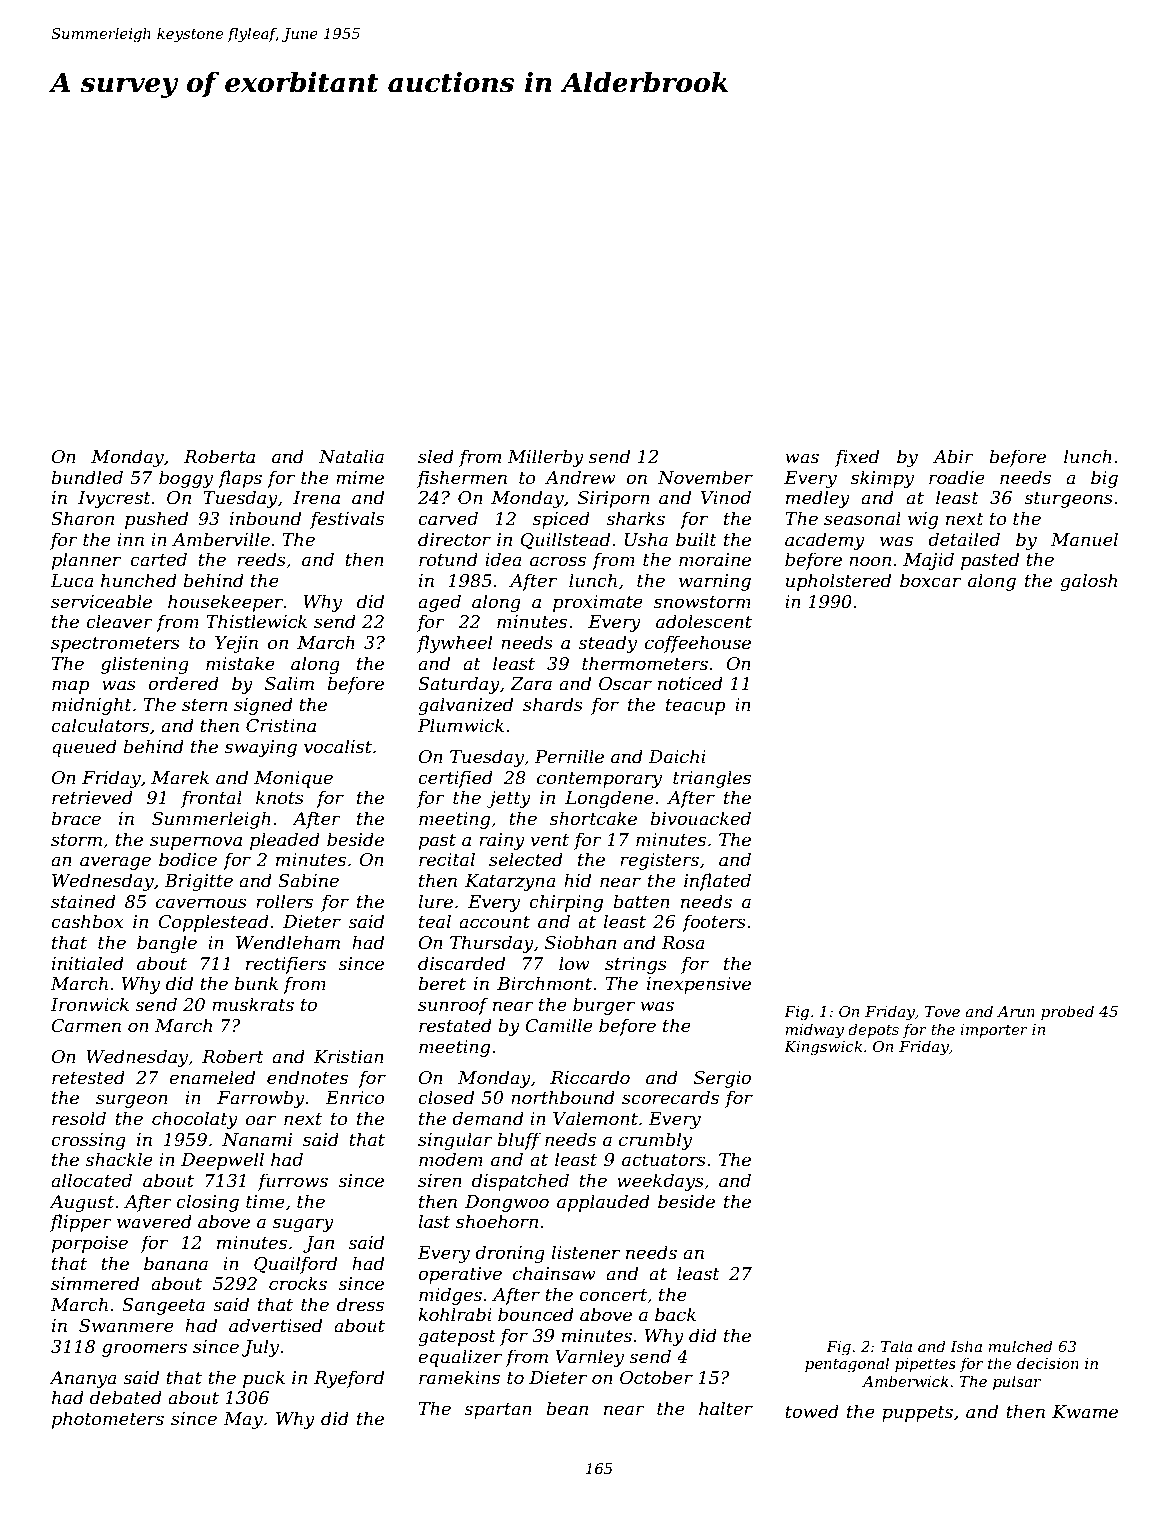 The height and width of the screenshot is (1514, 1170). What do you see at coordinates (550, 840) in the screenshot?
I see `vent` at bounding box center [550, 840].
